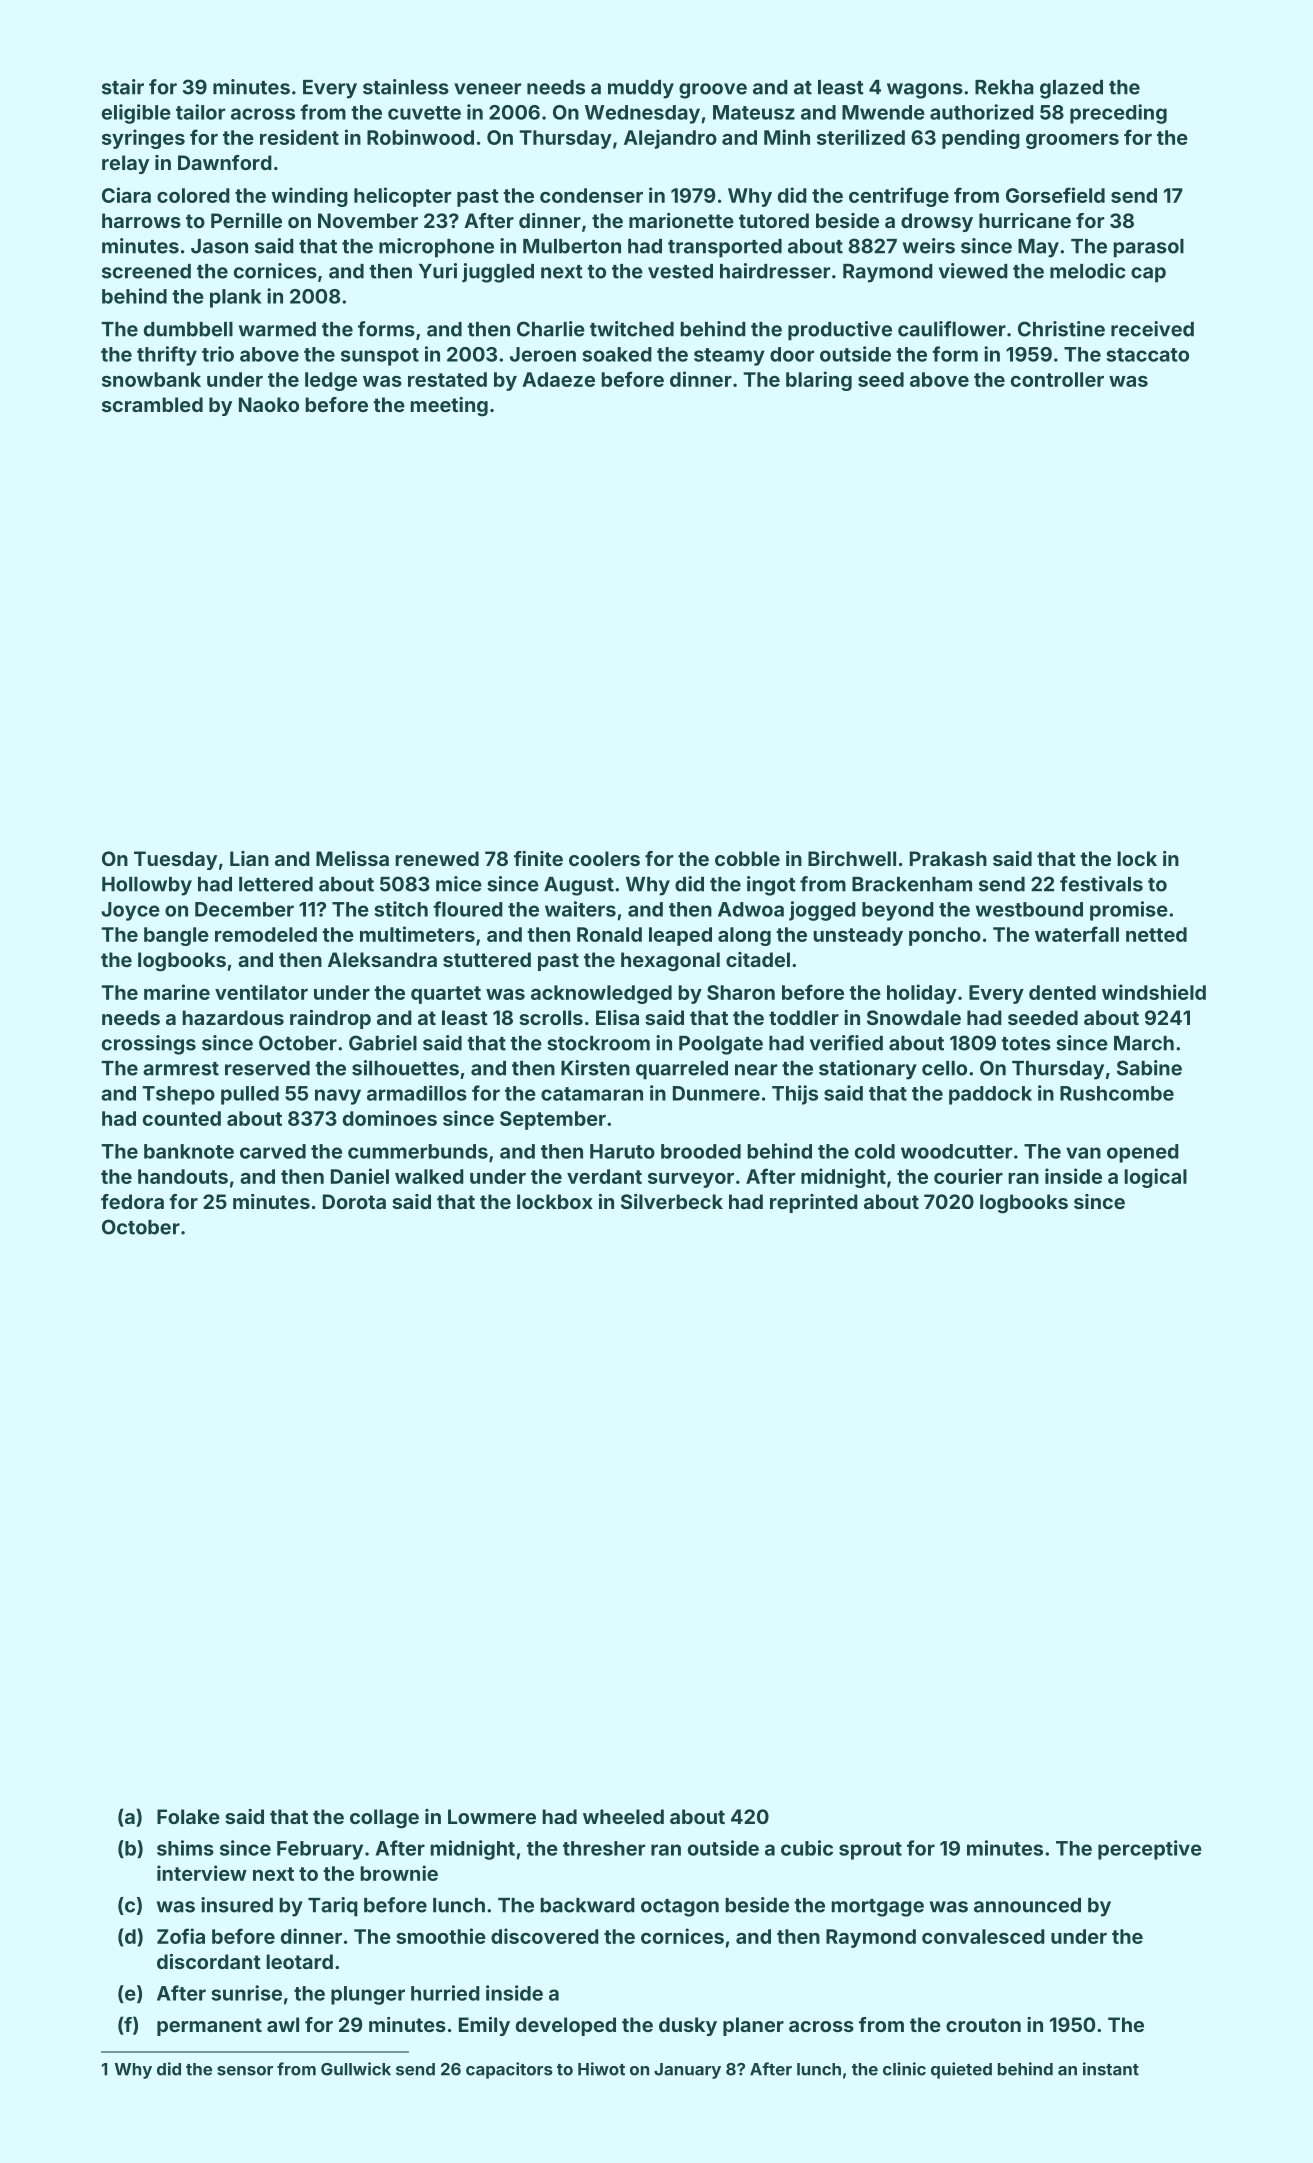 The height and width of the screenshot is (2163, 1313). What do you see at coordinates (787, 137) in the screenshot?
I see `Minh` at bounding box center [787, 137].
